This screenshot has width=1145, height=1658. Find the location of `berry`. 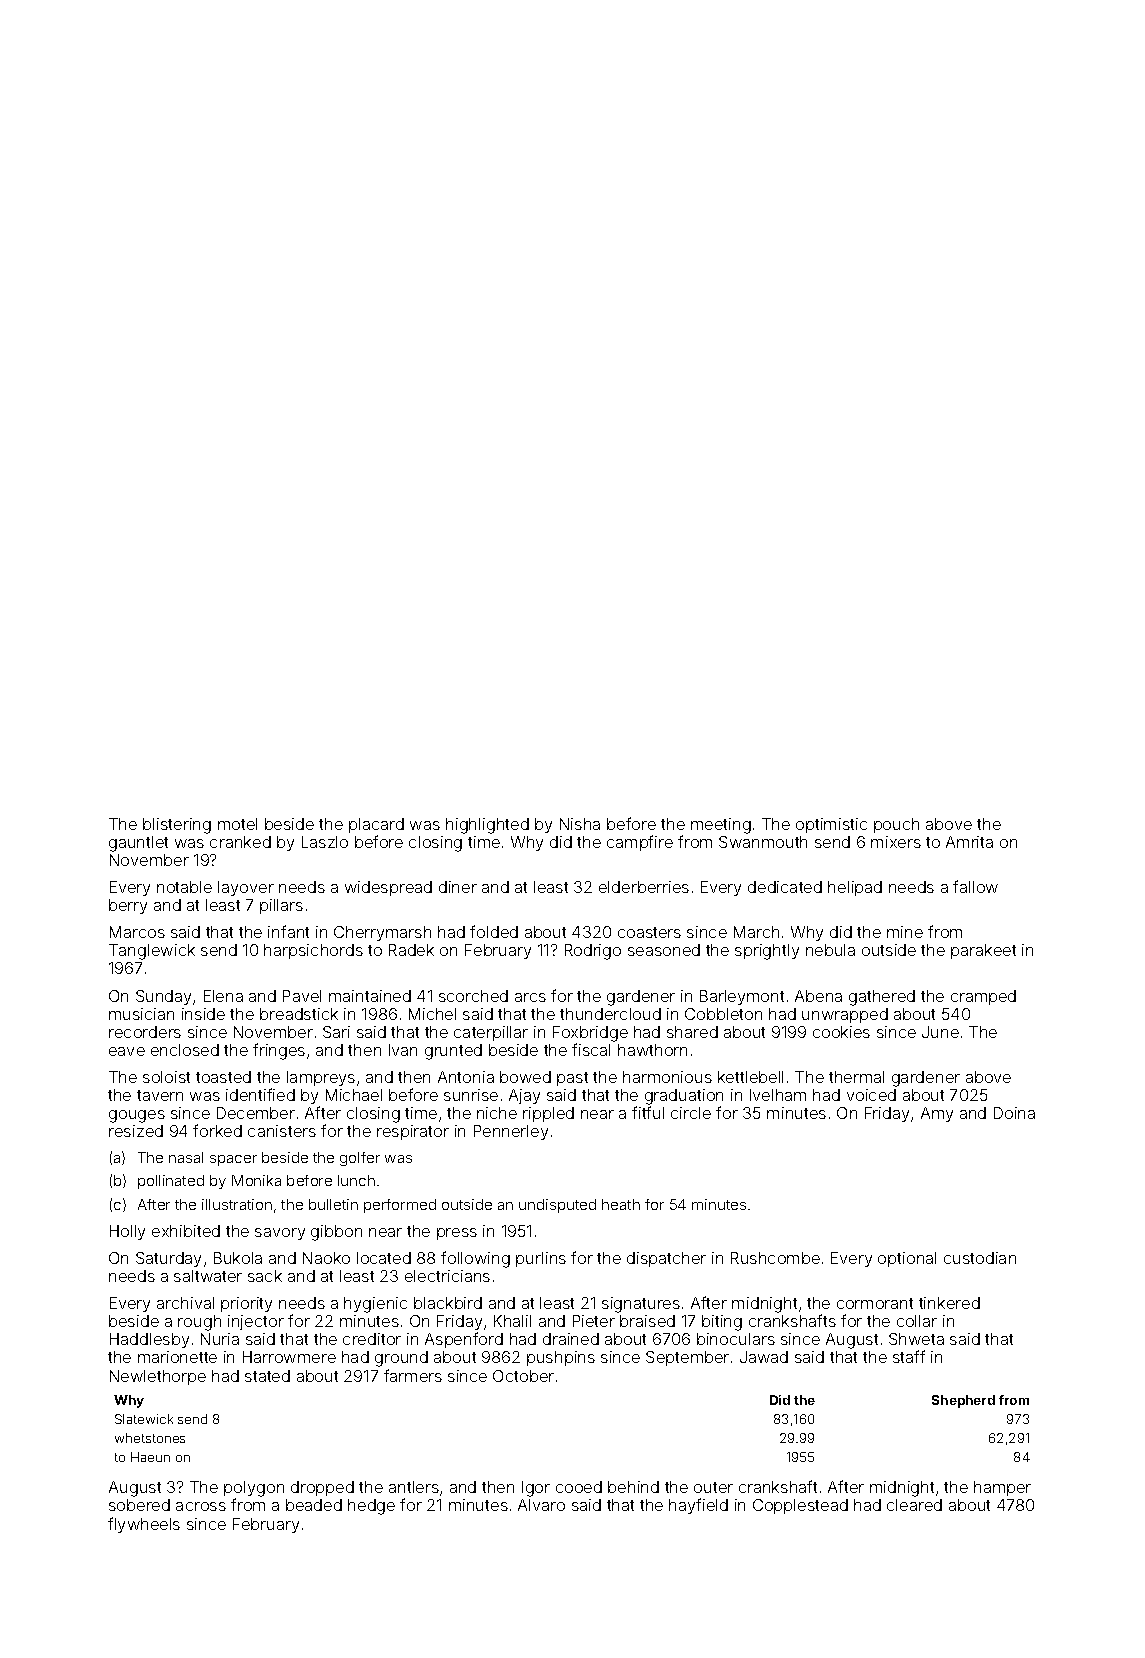

berry is located at coordinates (128, 906).
